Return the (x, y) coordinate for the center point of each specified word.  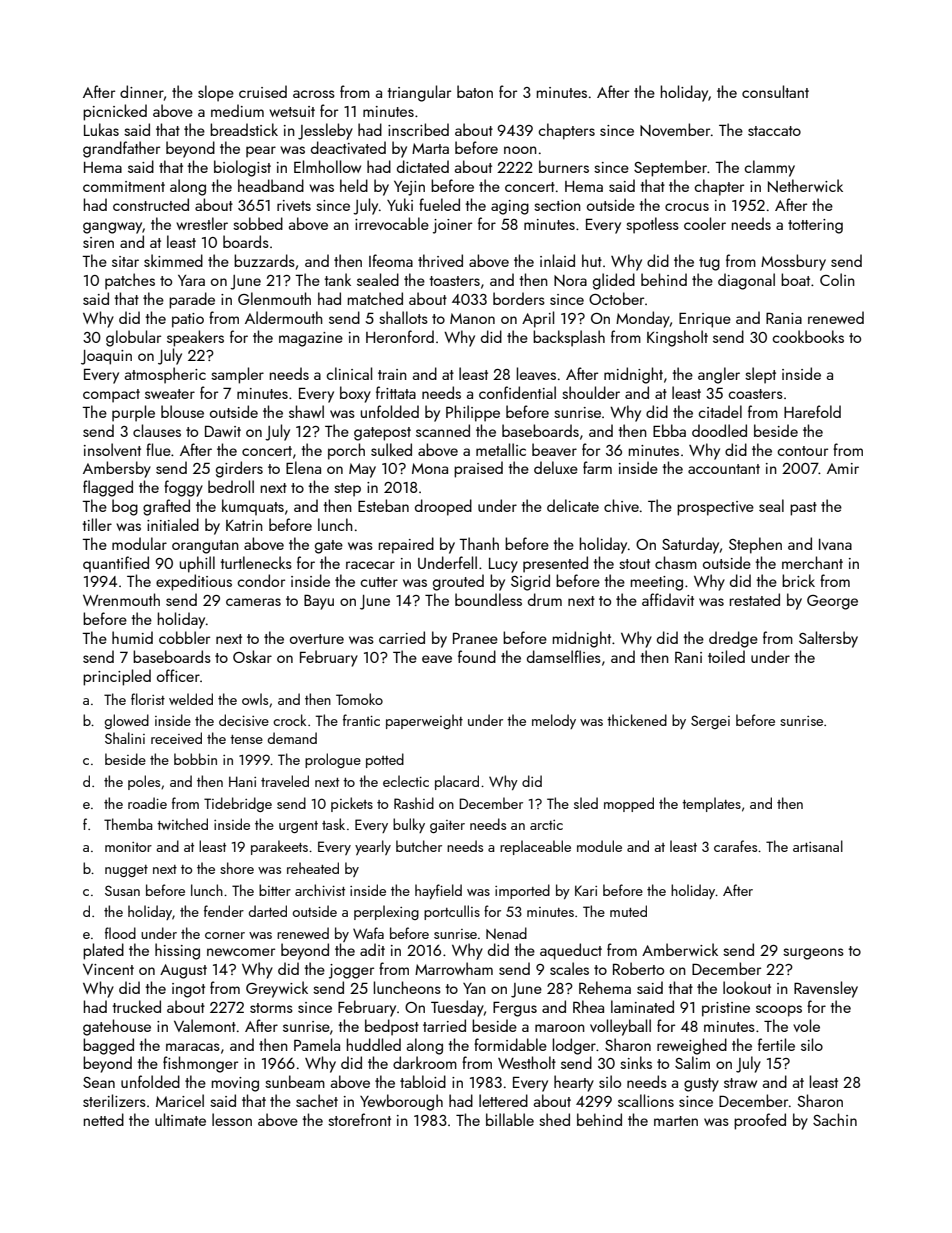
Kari (586, 890)
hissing (177, 951)
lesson (232, 1119)
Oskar (252, 656)
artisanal (818, 846)
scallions (646, 1100)
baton (475, 91)
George (832, 602)
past (803, 509)
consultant (775, 91)
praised (478, 469)
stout (634, 564)
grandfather (121, 149)
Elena (303, 467)
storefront (359, 1119)
